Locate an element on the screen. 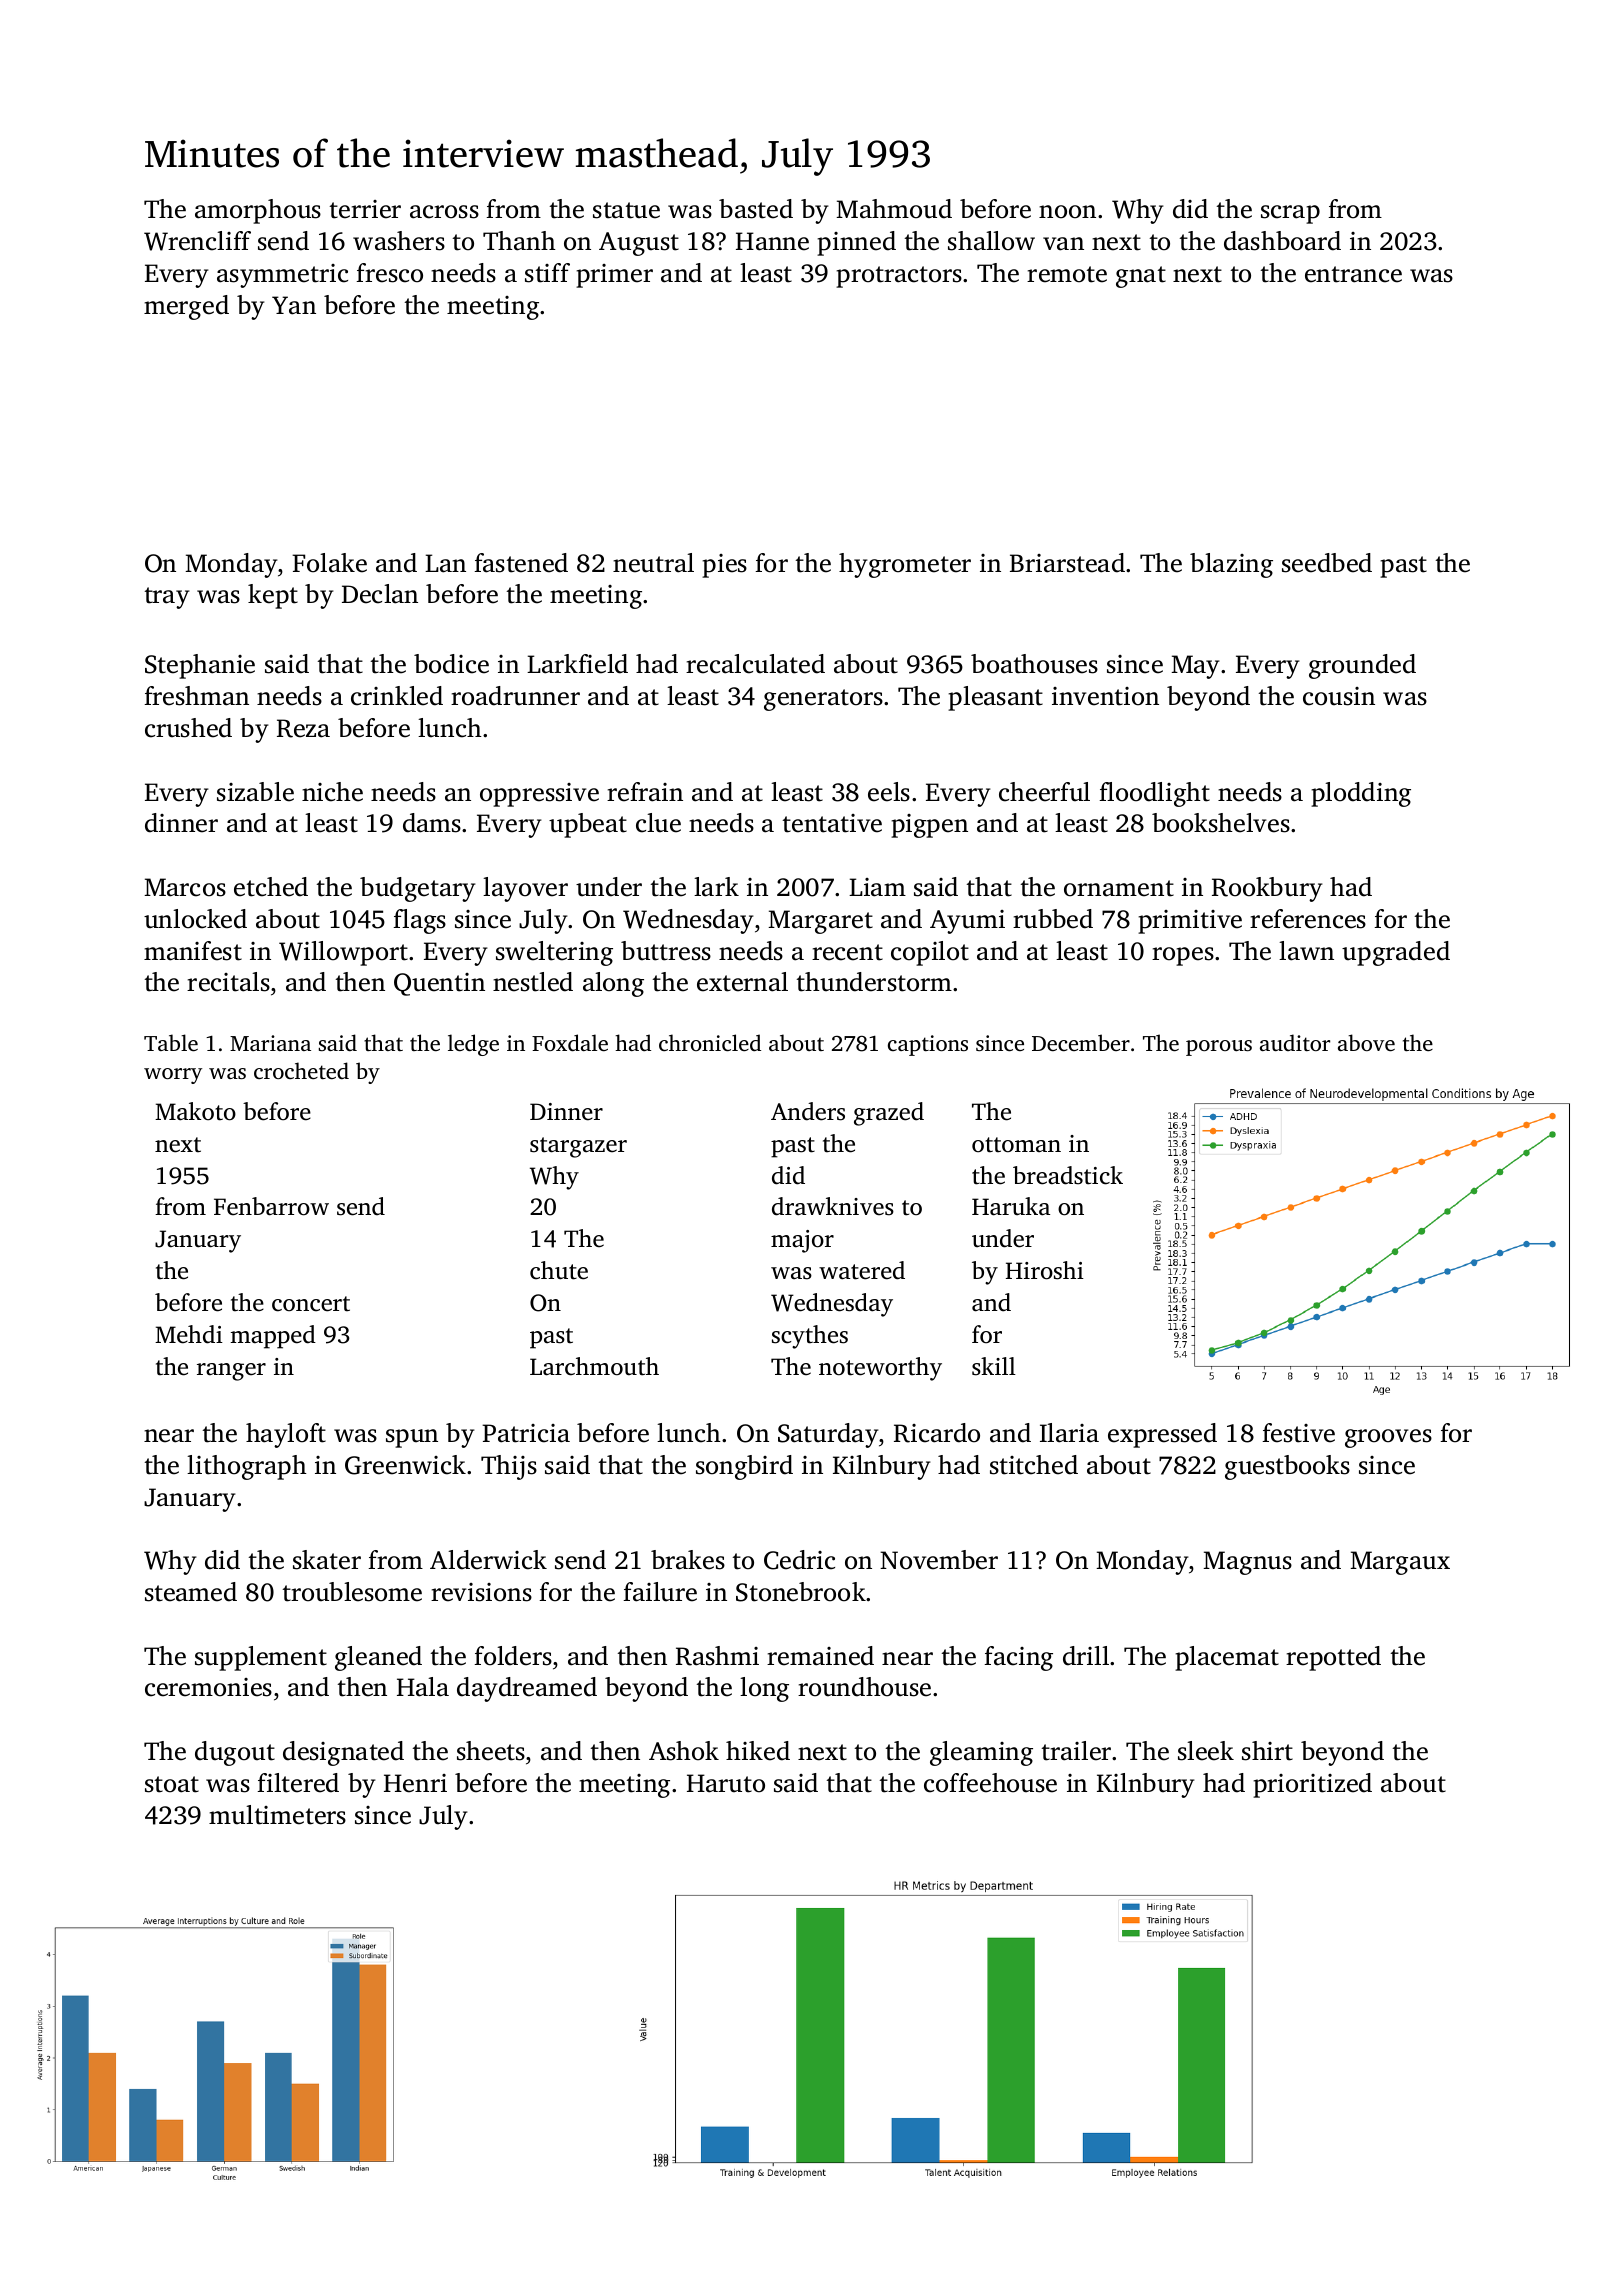 Image resolution: width=1620 pixels, height=2292 pixels. festive is located at coordinates (1298, 1433).
